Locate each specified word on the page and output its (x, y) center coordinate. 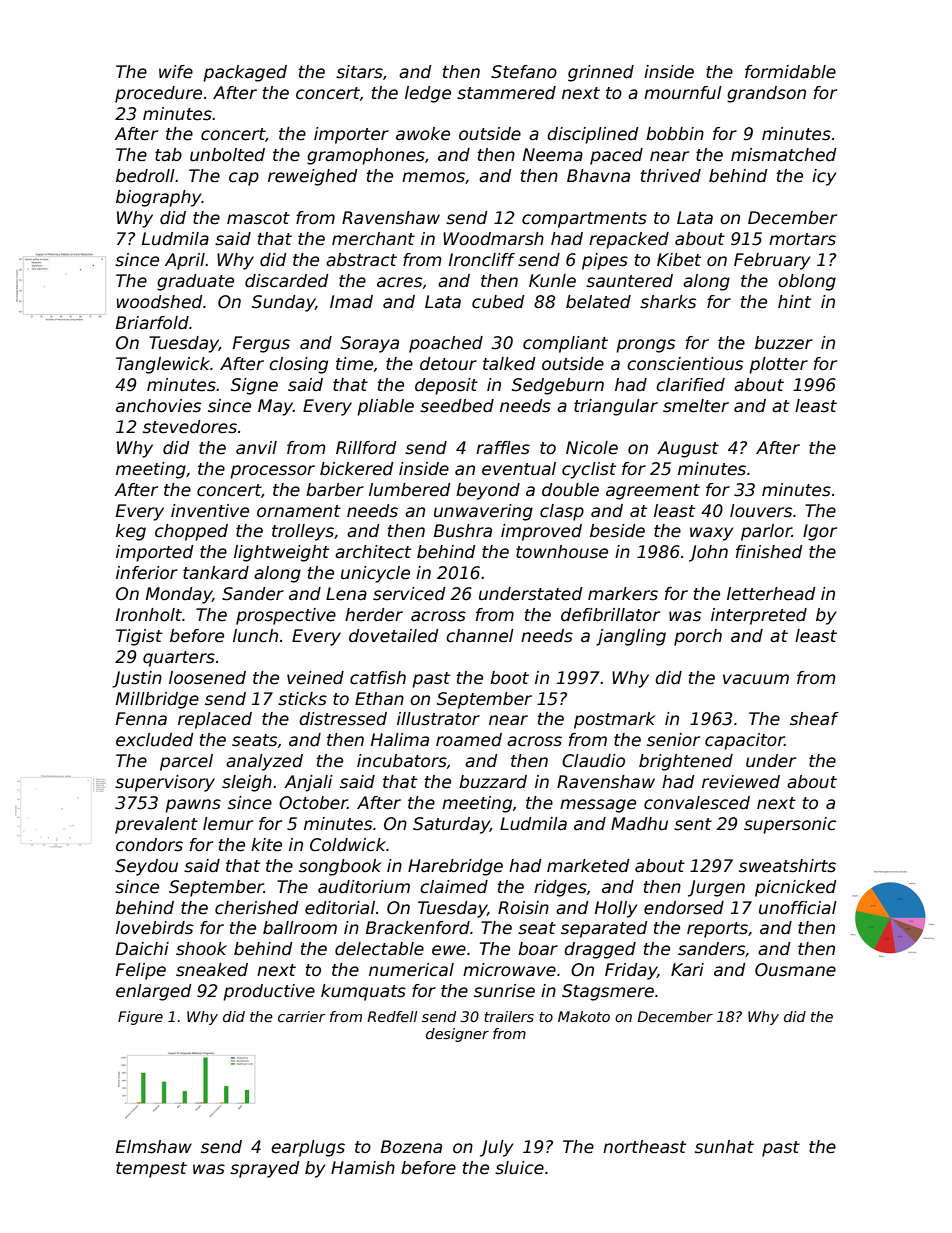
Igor (820, 532)
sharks (668, 302)
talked (509, 364)
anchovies (158, 406)
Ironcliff (482, 260)
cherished (257, 908)
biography (159, 198)
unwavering (483, 512)
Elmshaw (154, 1147)
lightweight (281, 553)
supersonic (790, 825)
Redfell (392, 1016)
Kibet (679, 260)
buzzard (493, 782)
